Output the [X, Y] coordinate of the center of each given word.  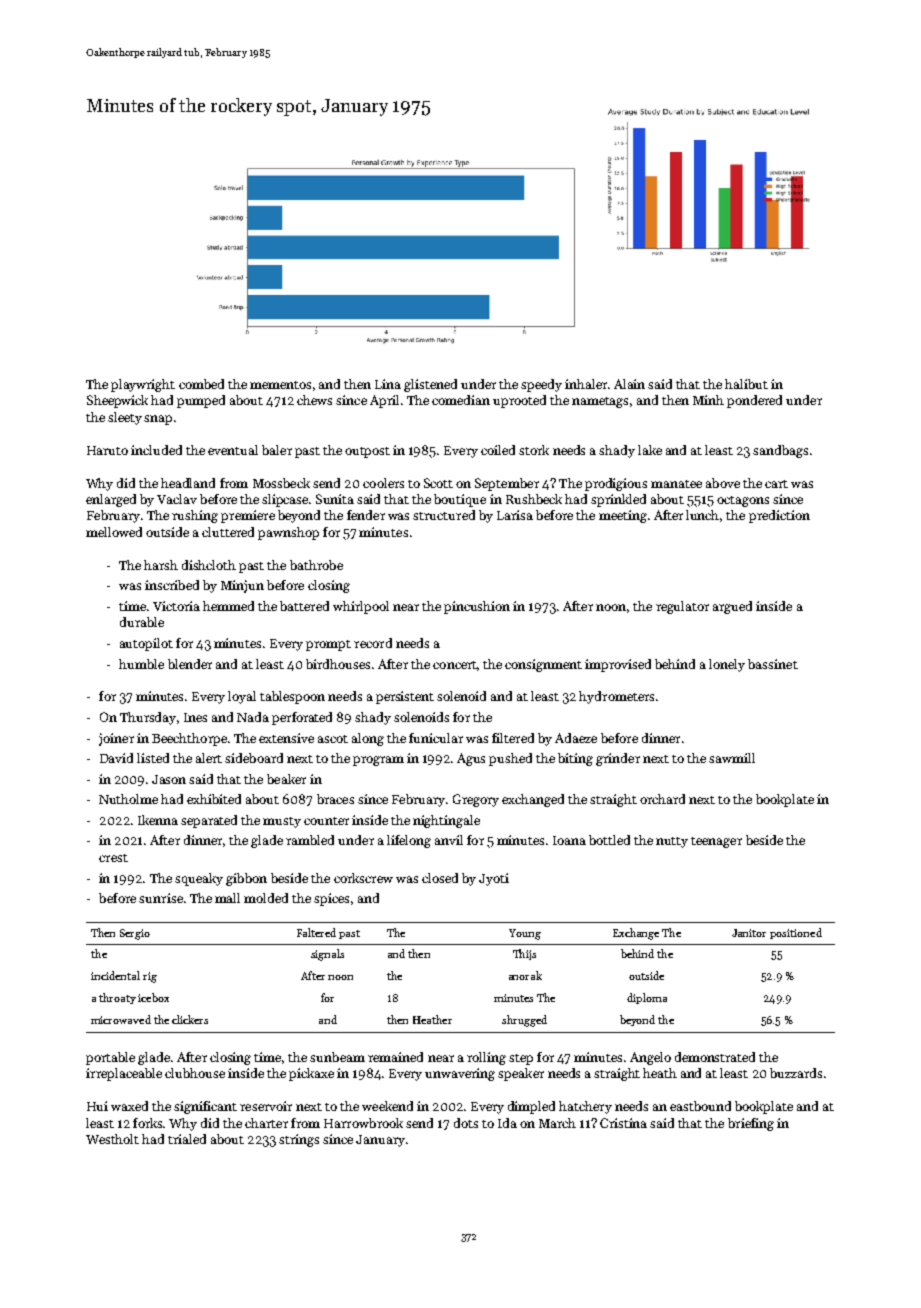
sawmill [732, 758]
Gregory [476, 800]
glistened [430, 385]
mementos [280, 385]
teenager [716, 842]
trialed [187, 1139]
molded [266, 898]
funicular [436, 738]
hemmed [228, 606]
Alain [629, 384]
